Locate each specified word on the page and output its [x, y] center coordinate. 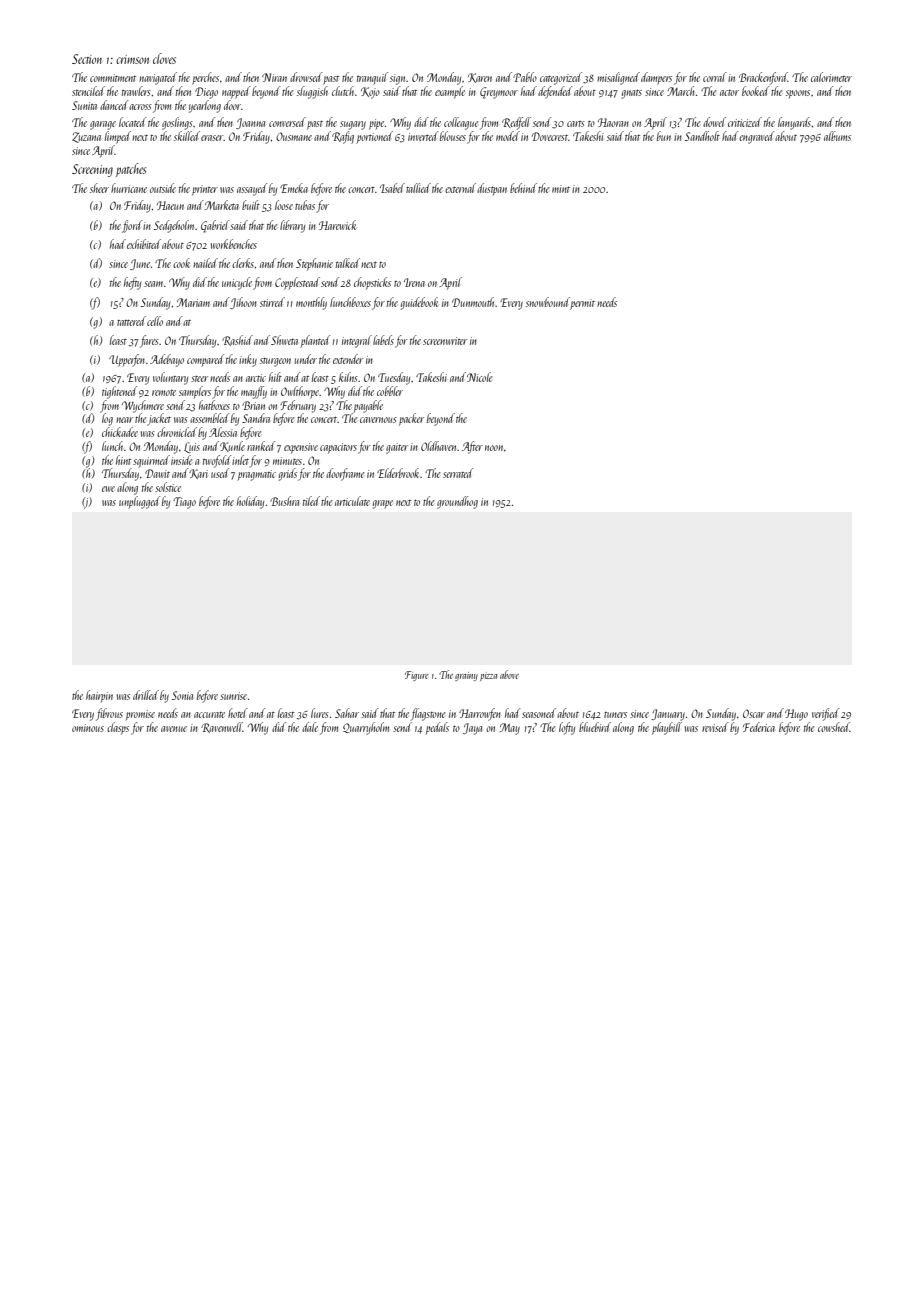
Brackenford [763, 78]
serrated [458, 473]
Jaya [472, 729]
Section [87, 59]
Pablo [525, 77]
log [107, 419]
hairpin [99, 696]
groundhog [457, 502]
